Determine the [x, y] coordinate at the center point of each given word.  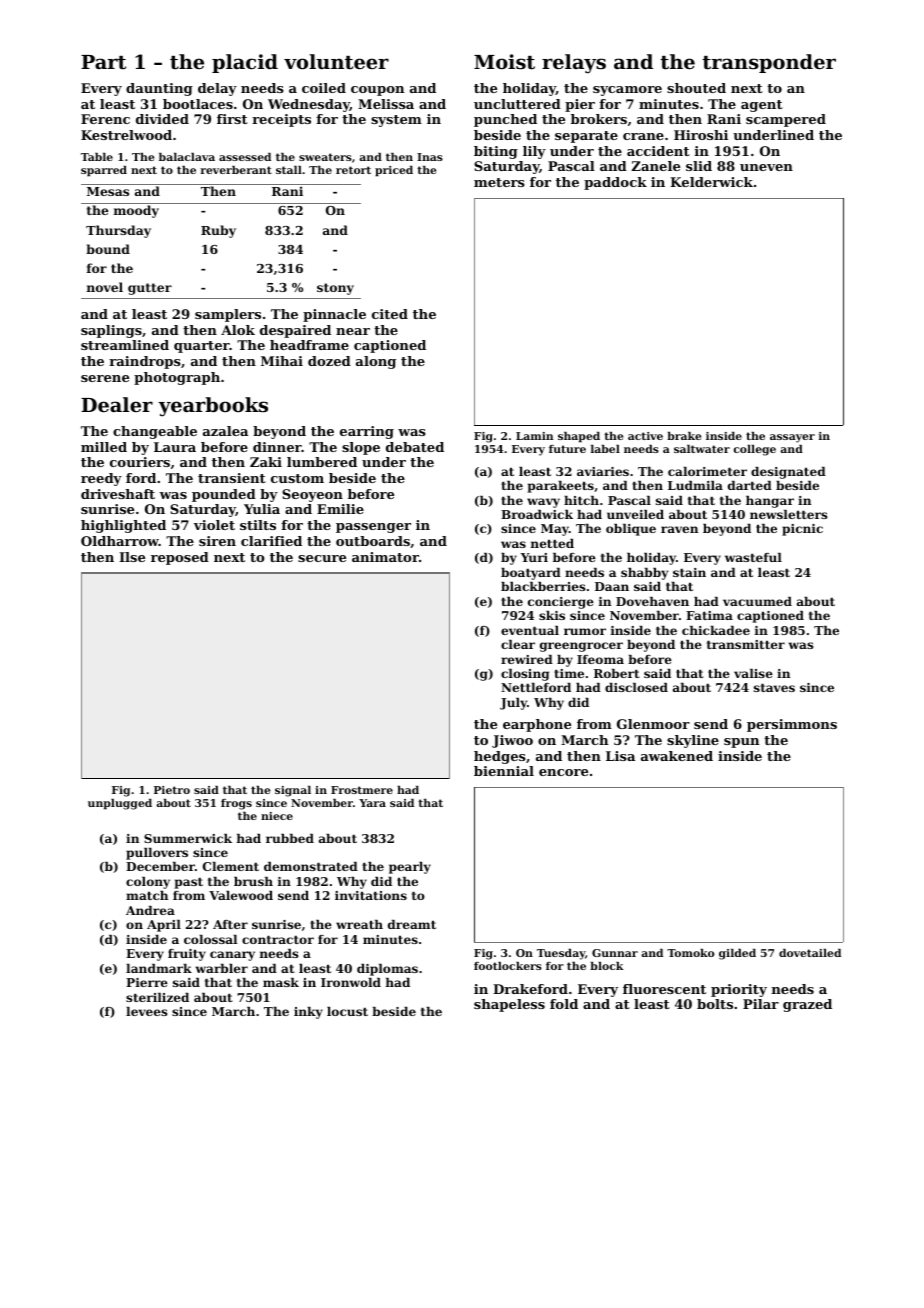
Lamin [534, 436]
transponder [769, 63]
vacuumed [757, 601]
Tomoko [690, 953]
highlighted [123, 526]
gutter [150, 289]
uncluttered [517, 104]
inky [308, 1013]
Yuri [534, 557]
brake [684, 436]
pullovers [157, 854]
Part [103, 62]
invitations [371, 895]
